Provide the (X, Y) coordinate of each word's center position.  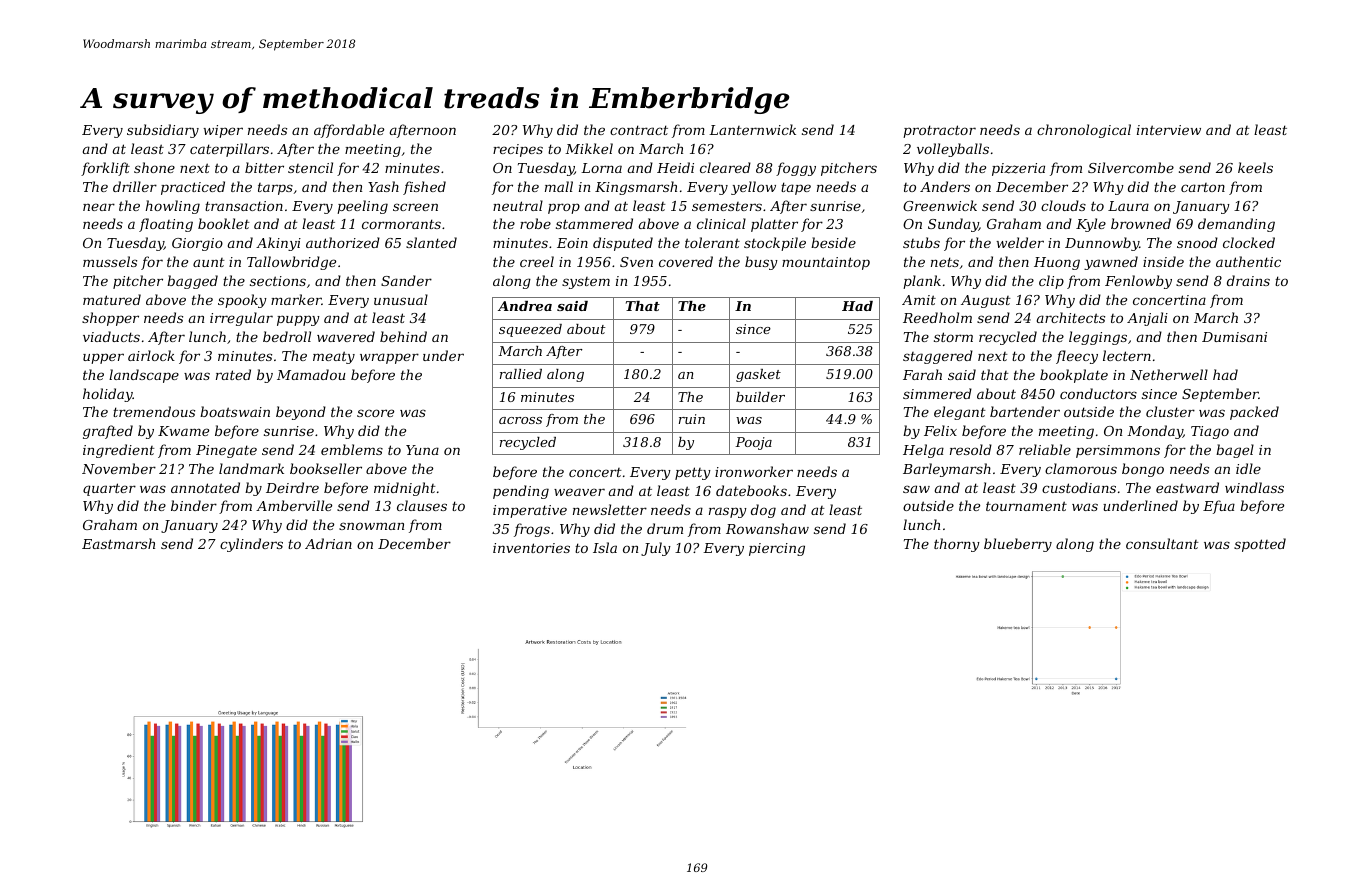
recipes (518, 150)
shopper (110, 319)
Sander (406, 280)
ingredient (119, 451)
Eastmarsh (118, 543)
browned (1141, 223)
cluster (1170, 411)
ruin (692, 419)
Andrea (525, 306)
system (586, 283)
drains (1248, 280)
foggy (796, 169)
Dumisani (1234, 337)
